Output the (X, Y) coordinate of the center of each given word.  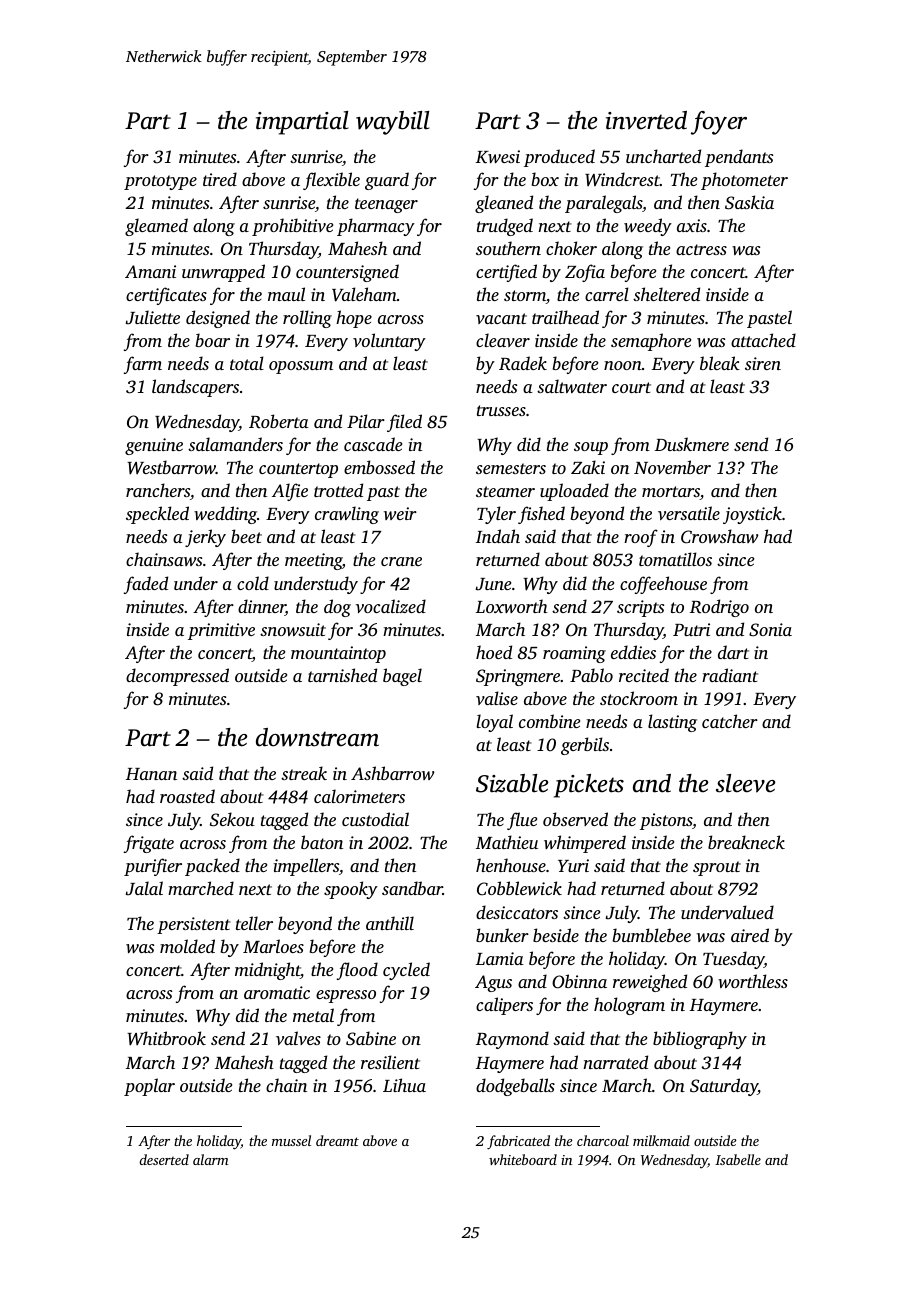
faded (146, 585)
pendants (739, 158)
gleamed (156, 227)
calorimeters (359, 796)
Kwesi (498, 157)
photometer (744, 181)
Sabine (371, 1038)
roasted (187, 796)
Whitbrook (166, 1038)
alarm (210, 1159)
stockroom (639, 698)
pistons (666, 821)
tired (220, 179)
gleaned (504, 204)
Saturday (724, 1087)
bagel (402, 677)
